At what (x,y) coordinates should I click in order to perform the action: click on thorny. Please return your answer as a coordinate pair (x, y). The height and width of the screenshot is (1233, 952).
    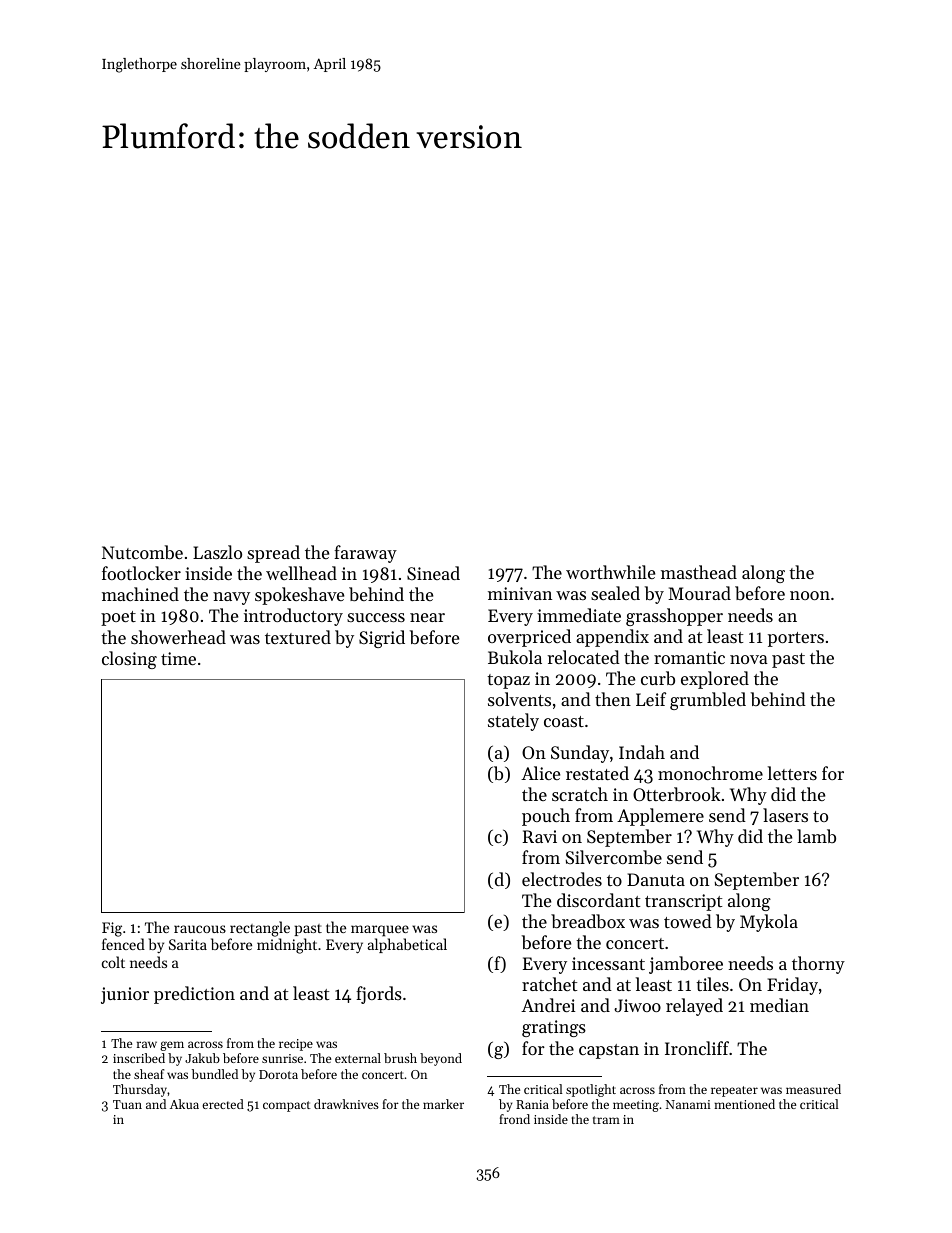
    Looking at the image, I should click on (818, 965).
